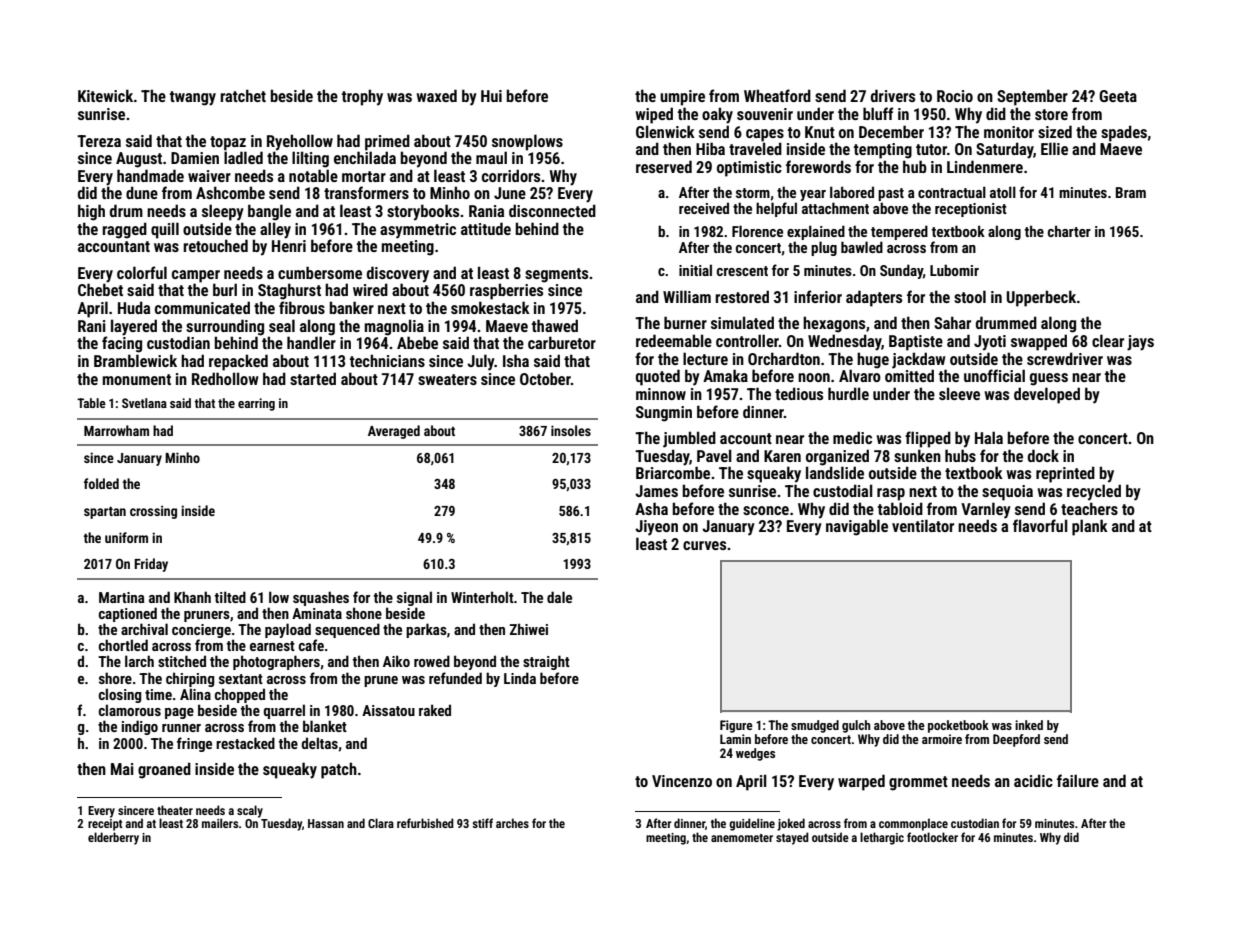 This screenshot has width=1233, height=952. What do you see at coordinates (742, 838) in the screenshot?
I see `anemometer` at bounding box center [742, 838].
